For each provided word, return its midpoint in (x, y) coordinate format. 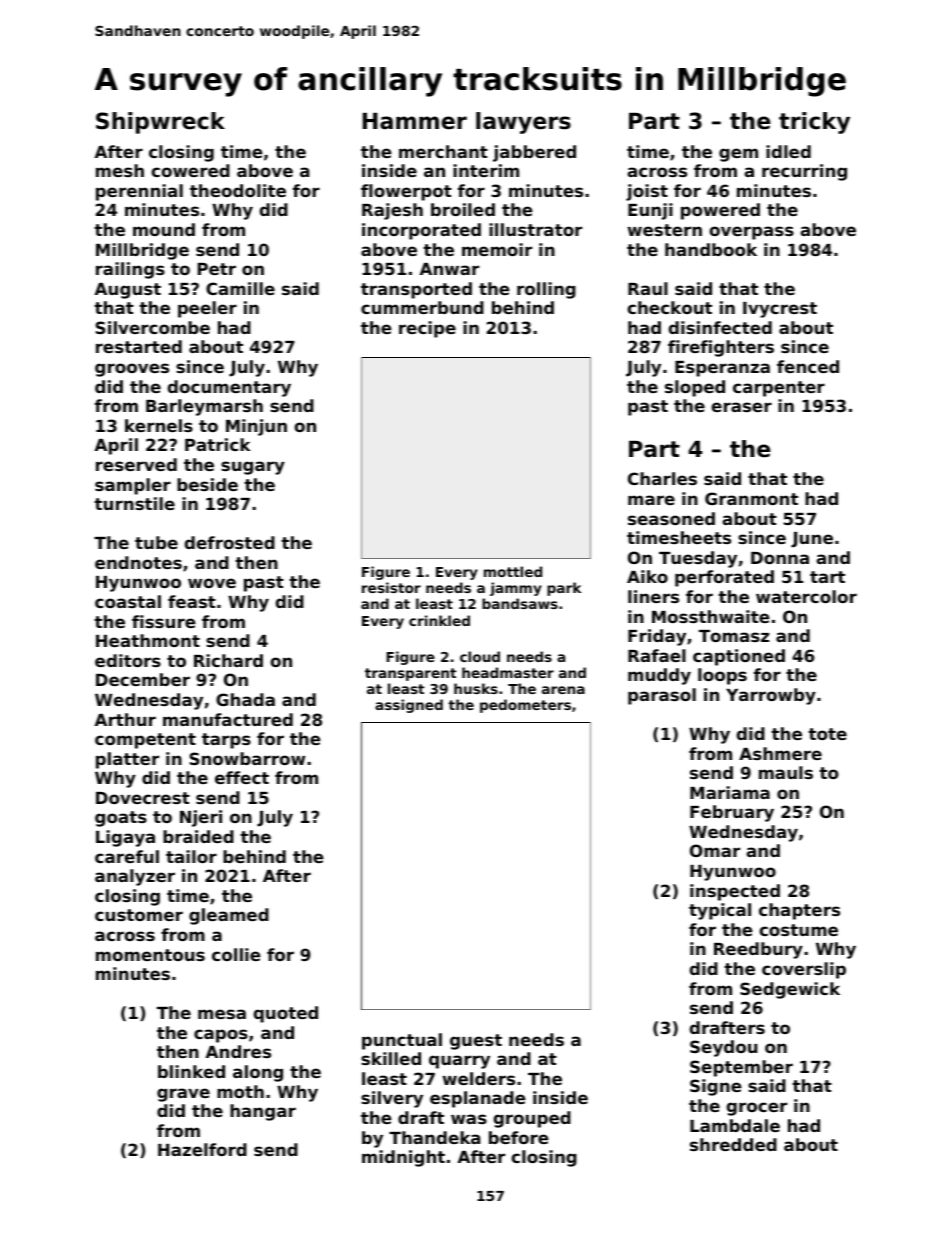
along (258, 1073)
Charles (662, 478)
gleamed (229, 916)
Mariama (730, 792)
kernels (159, 425)
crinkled (439, 620)
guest (476, 1042)
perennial (139, 192)
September (741, 1068)
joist (647, 192)
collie (236, 954)
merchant (443, 151)
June (812, 540)
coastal (128, 601)
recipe (427, 329)
